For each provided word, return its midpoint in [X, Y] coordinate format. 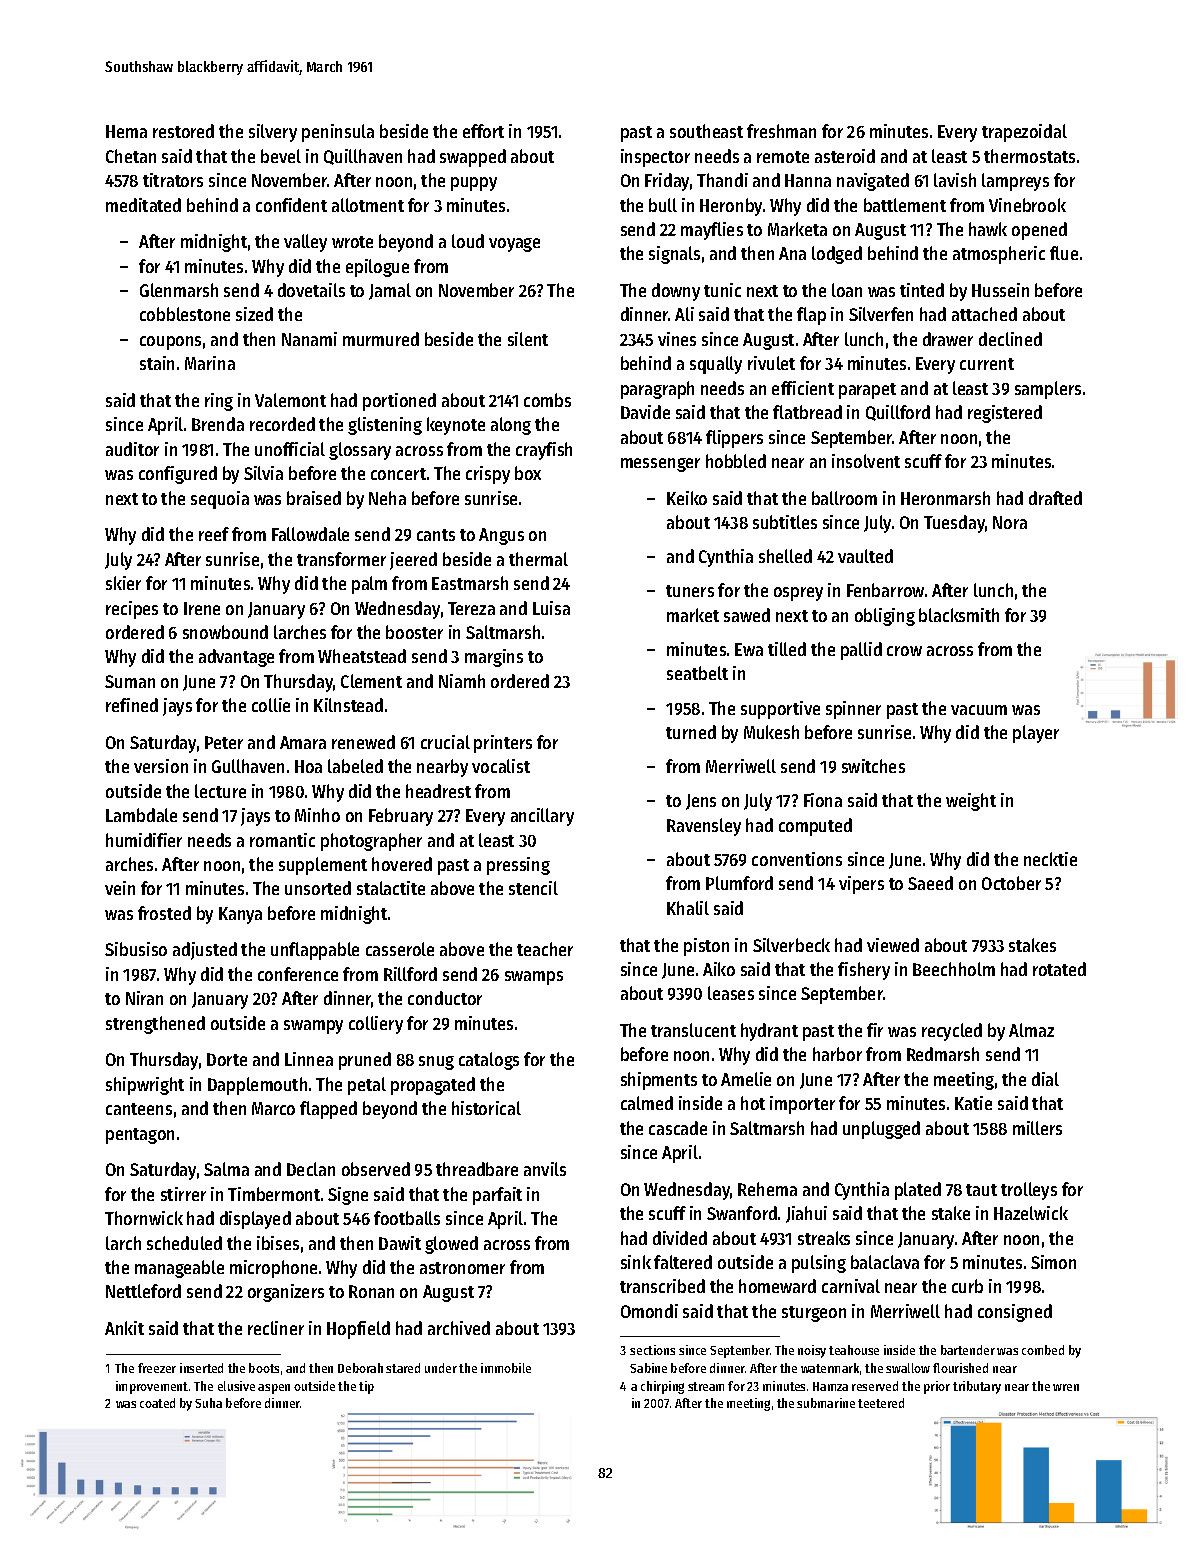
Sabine [648, 1368]
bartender [968, 1350]
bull [663, 205]
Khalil [688, 908]
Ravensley [704, 827]
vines [677, 339]
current [987, 364]
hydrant [769, 1032]
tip [366, 1387]
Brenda [218, 424]
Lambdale [141, 815]
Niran [144, 998]
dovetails [311, 290]
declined [1010, 339]
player [1036, 734]
